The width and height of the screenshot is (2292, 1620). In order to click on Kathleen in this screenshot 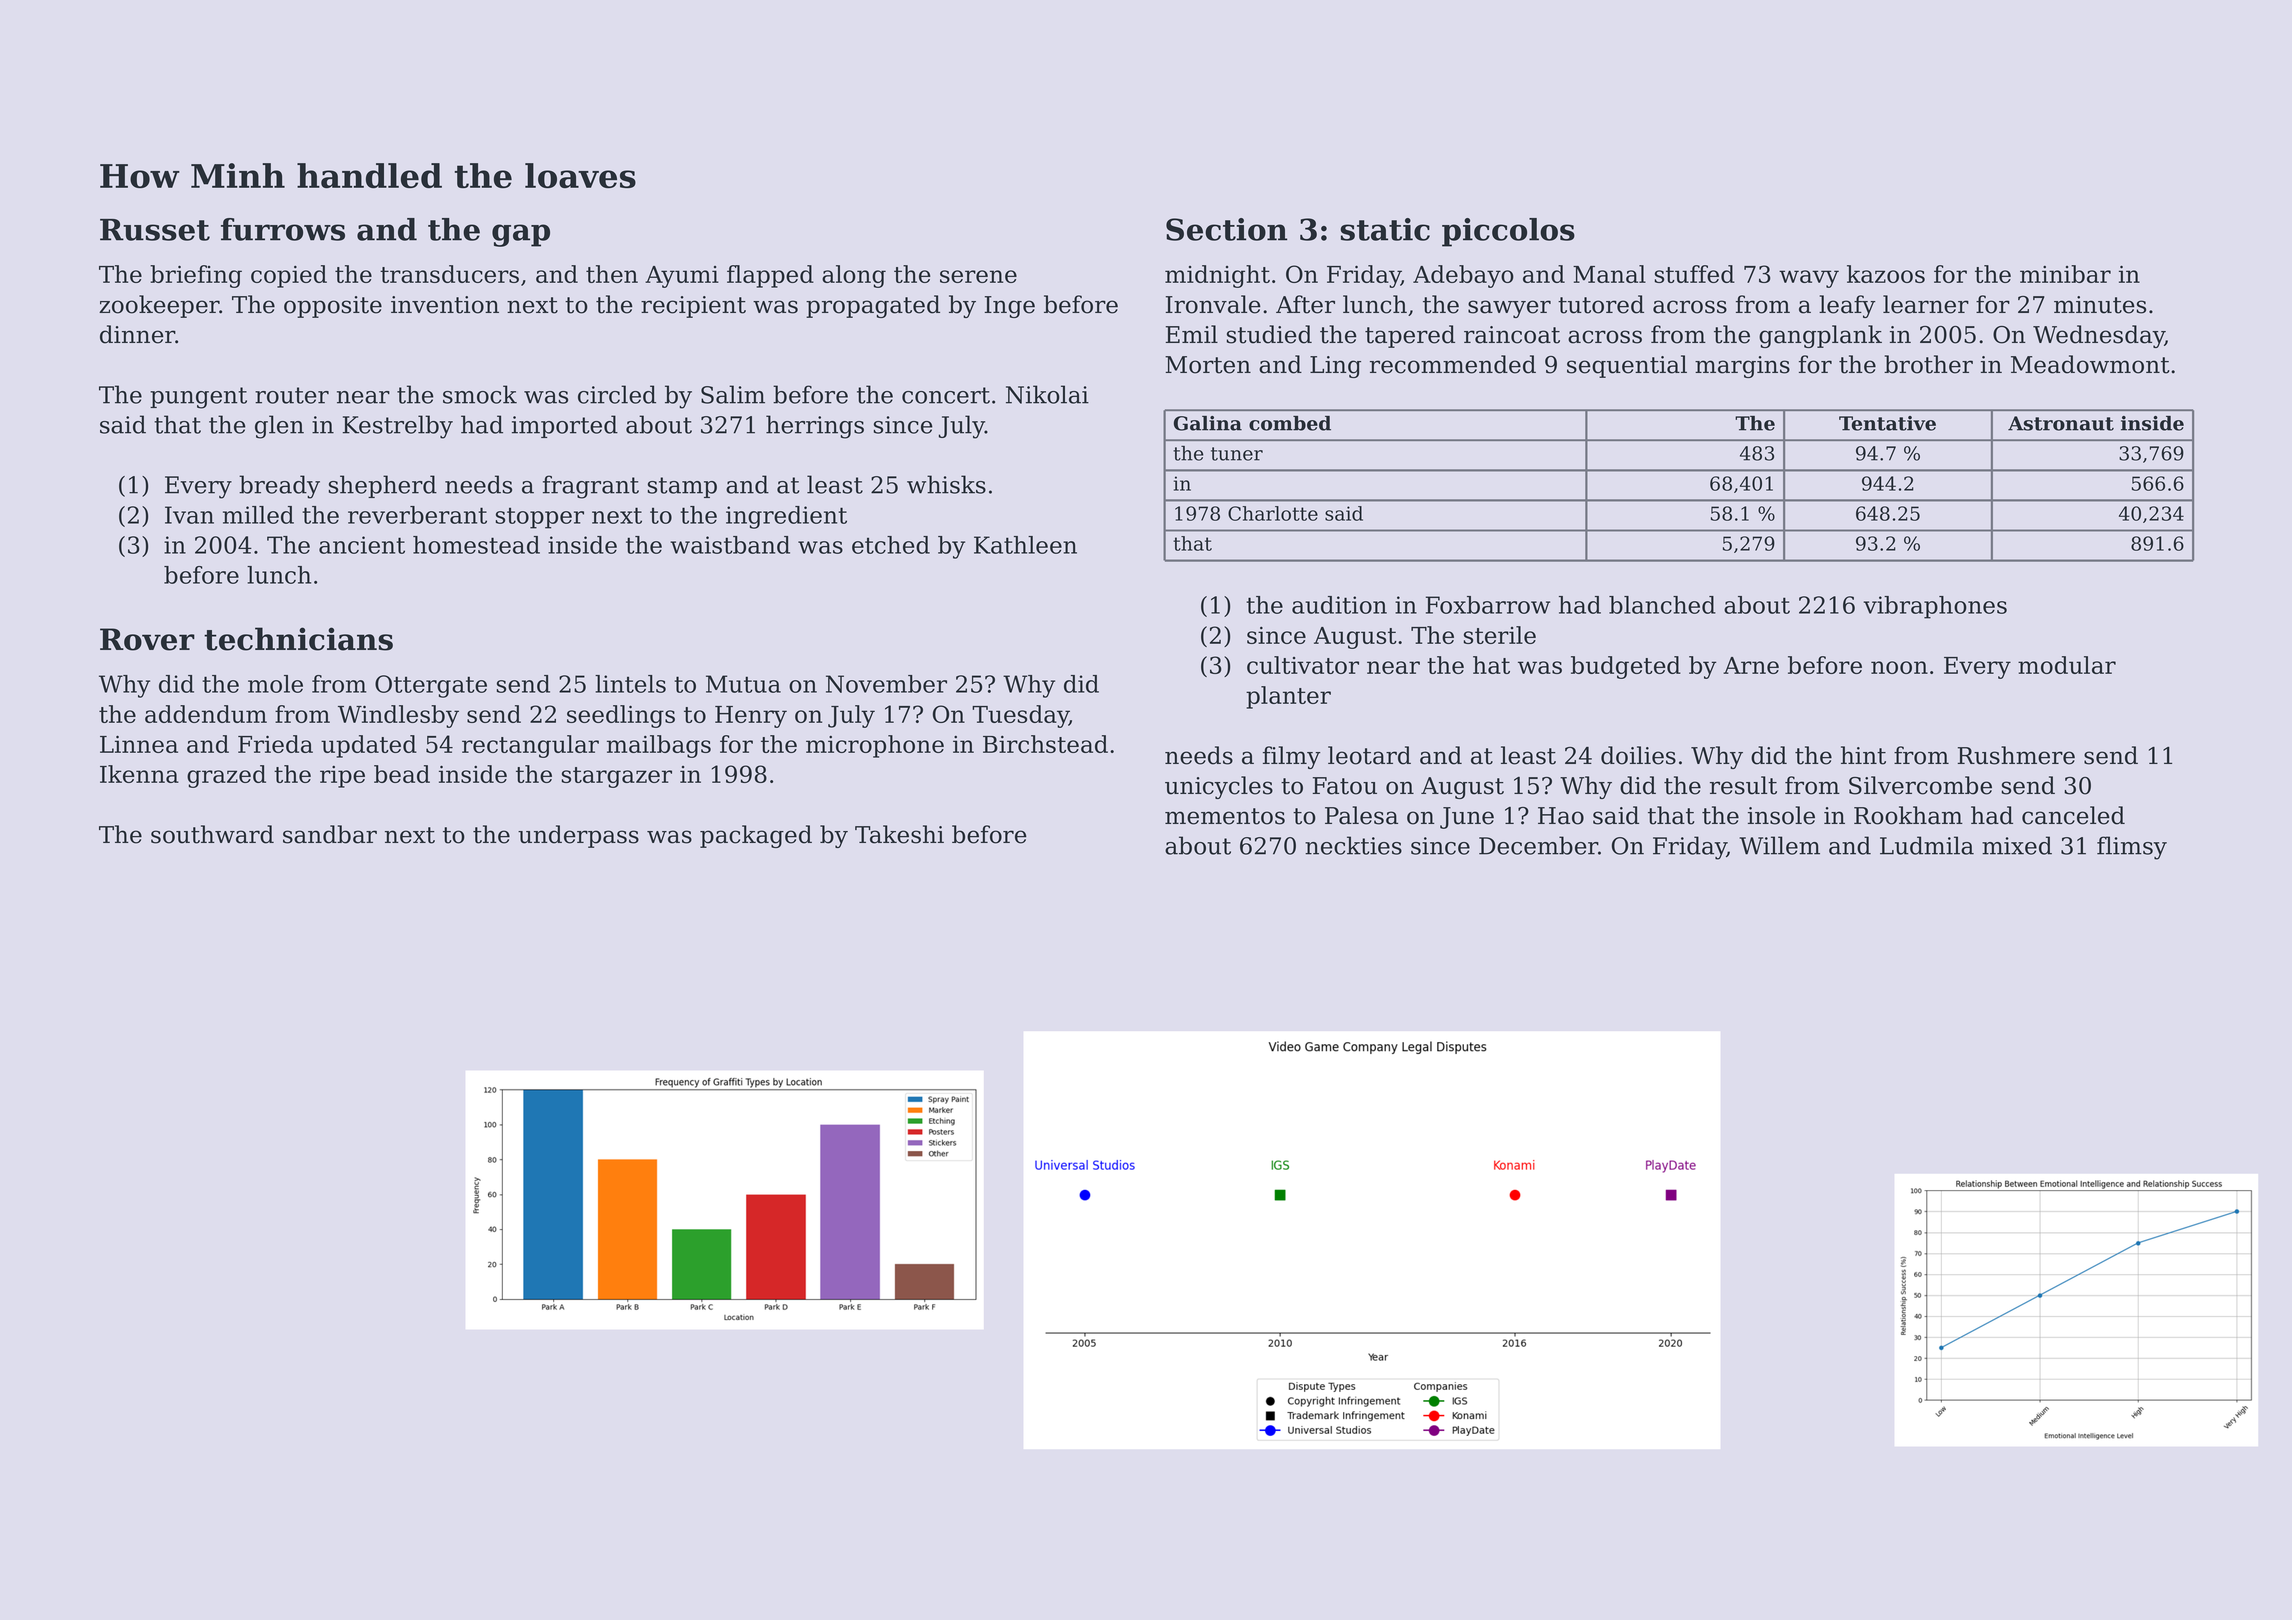, I will do `click(1025, 545)`.
